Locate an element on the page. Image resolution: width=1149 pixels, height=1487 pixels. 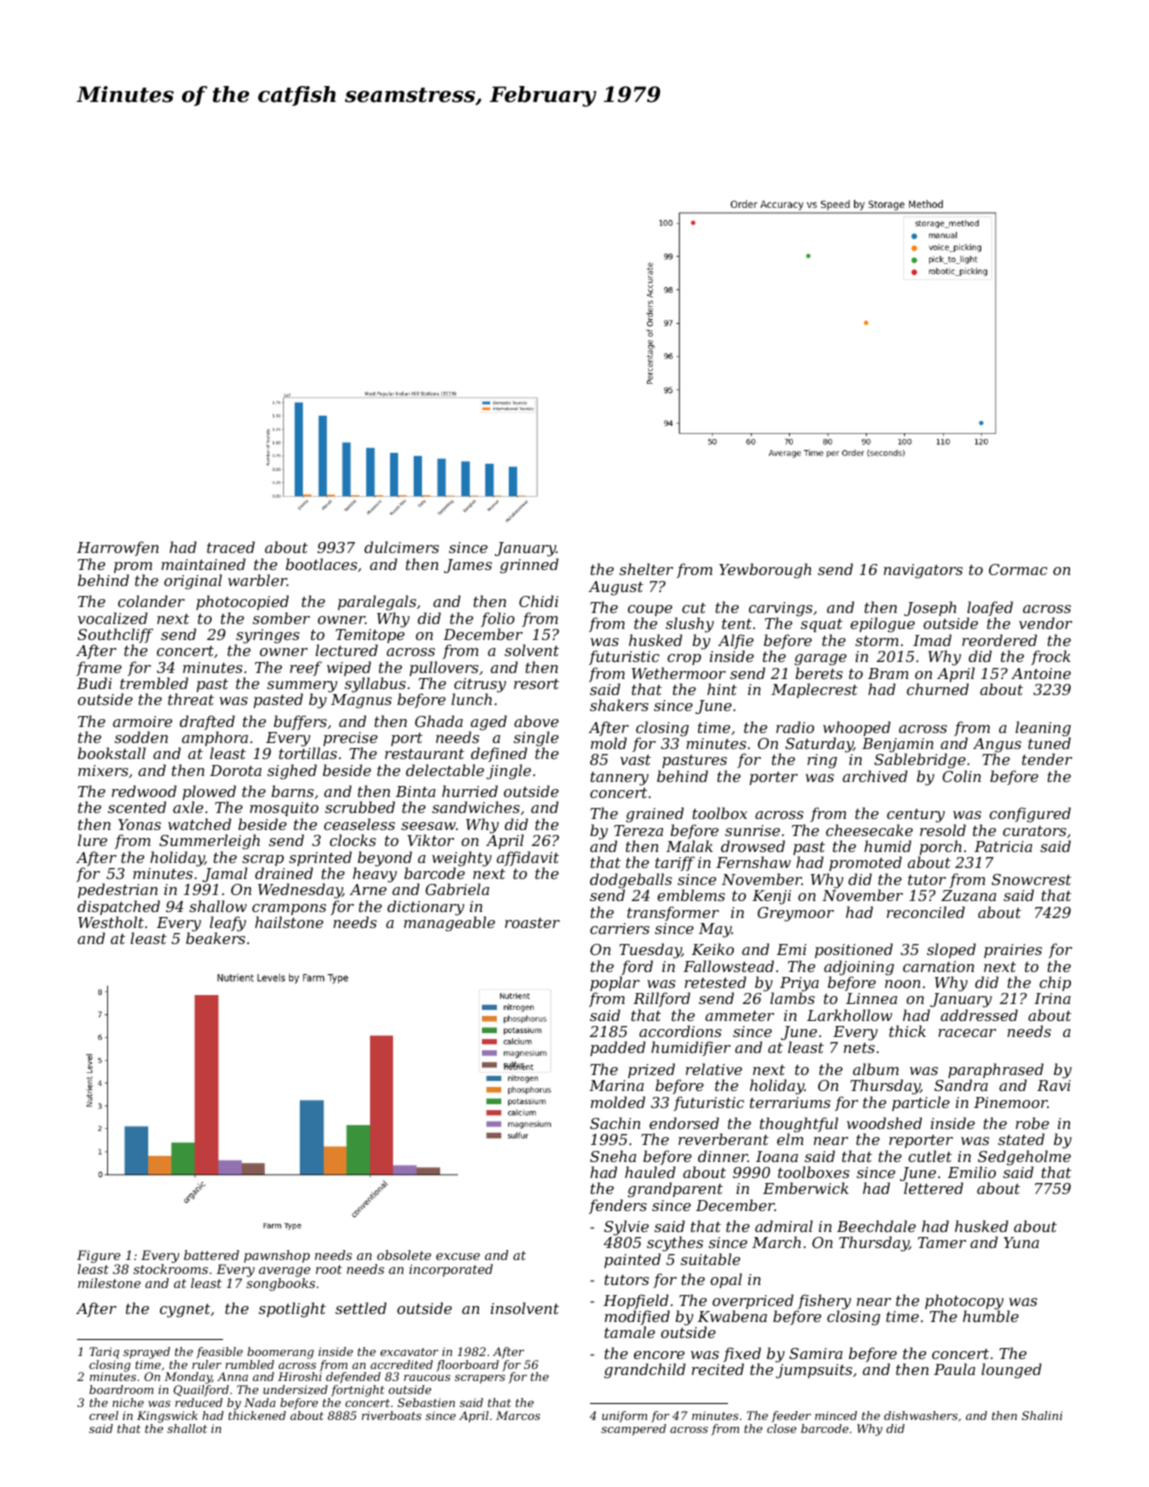
Harrowfen is located at coordinates (118, 548).
